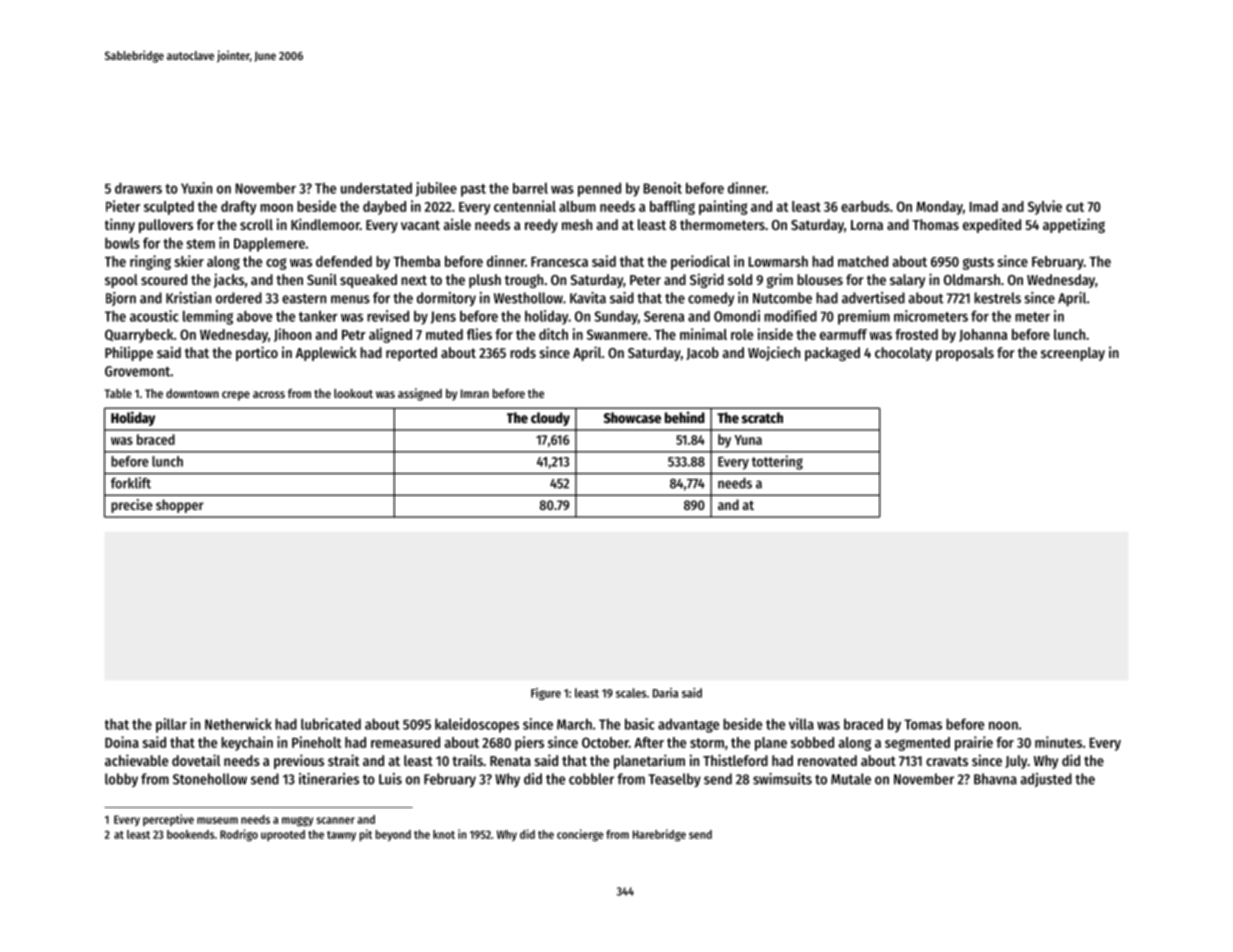  I want to click on Tomas, so click(923, 724).
